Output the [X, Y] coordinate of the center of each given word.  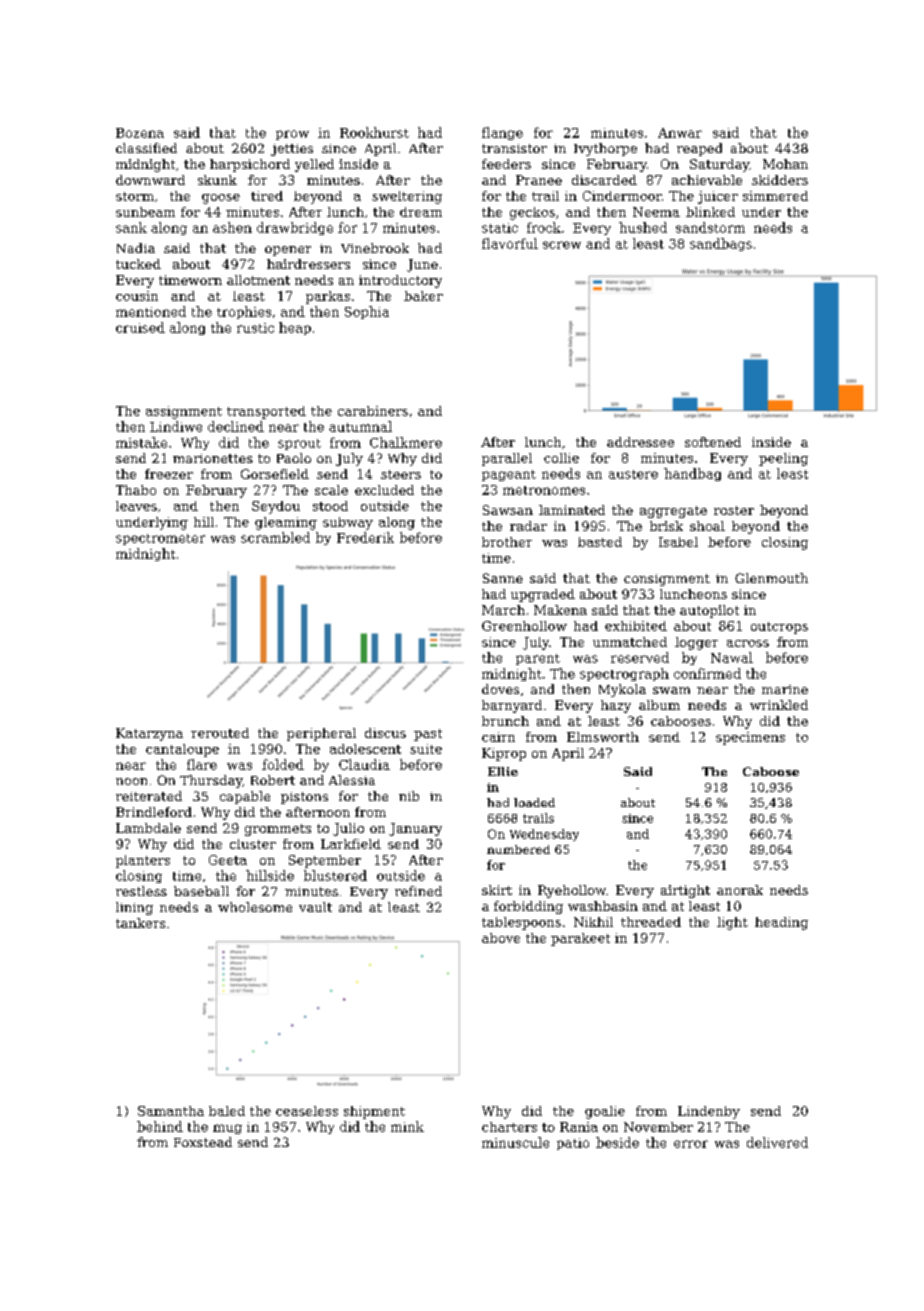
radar [528, 526]
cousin [137, 296]
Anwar [680, 133]
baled [227, 1111]
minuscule [515, 1142]
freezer [169, 474]
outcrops [779, 628]
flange [502, 133]
